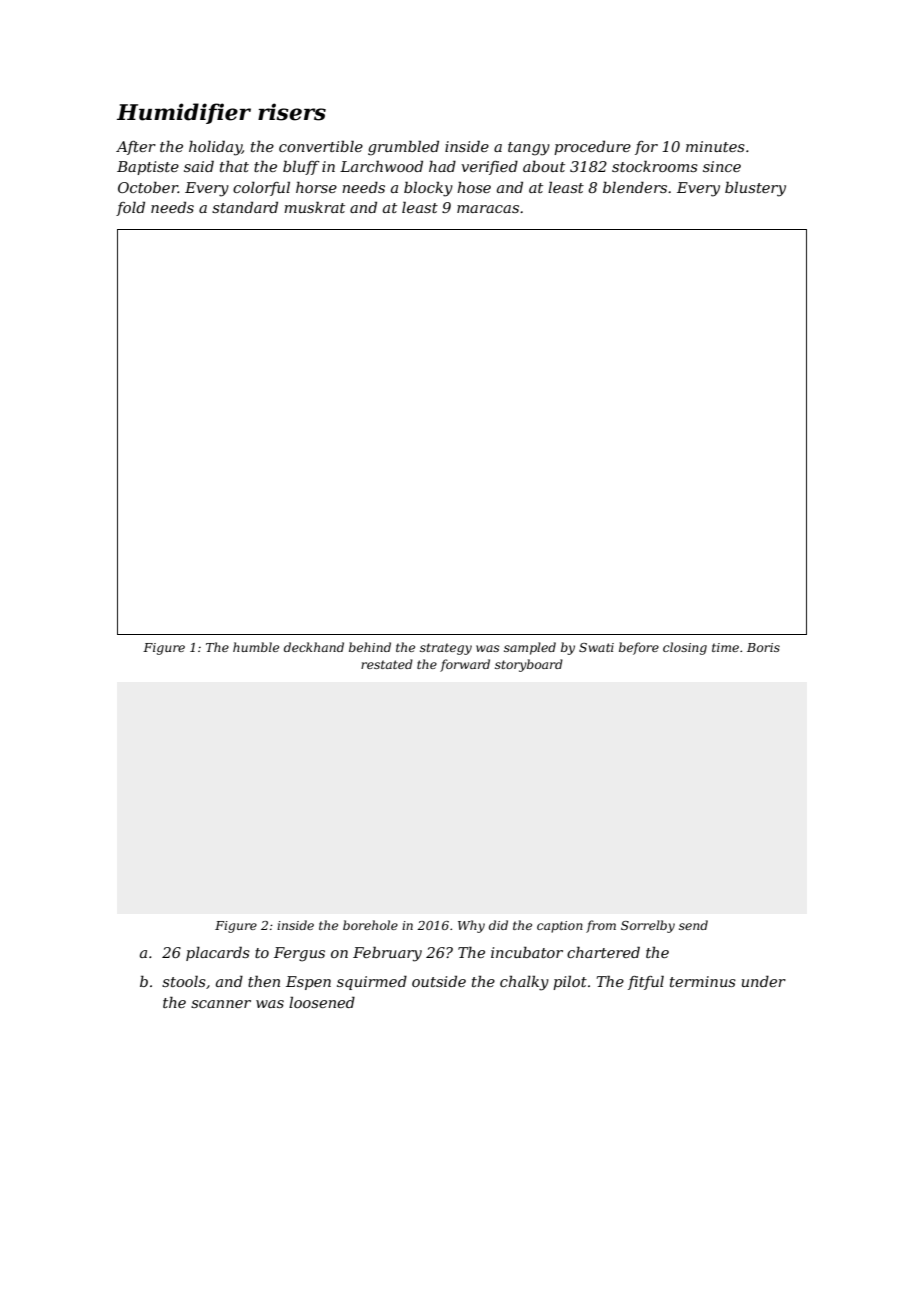  What do you see at coordinates (715, 146) in the page?
I see `minutes` at bounding box center [715, 146].
